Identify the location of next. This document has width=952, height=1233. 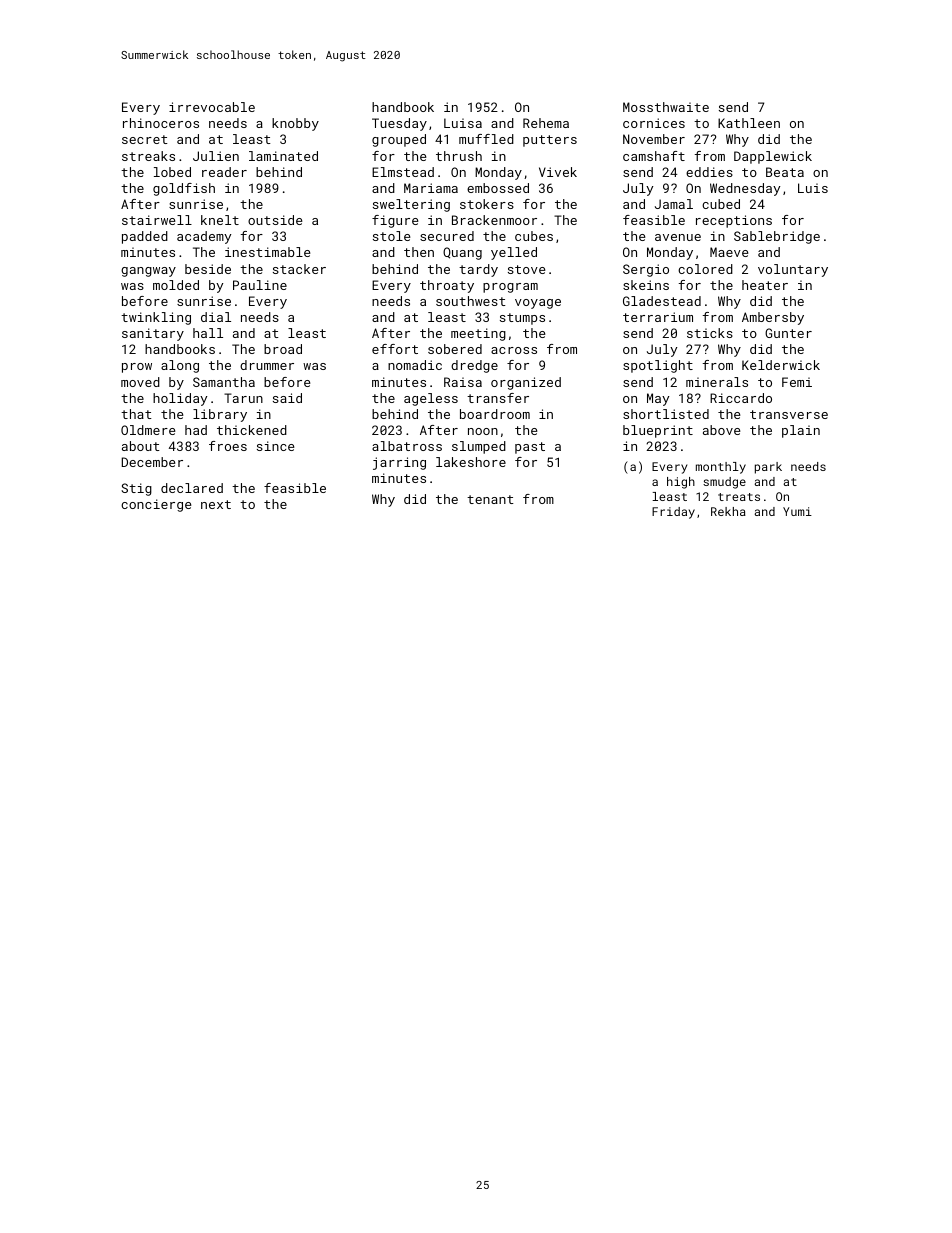
(216, 504).
